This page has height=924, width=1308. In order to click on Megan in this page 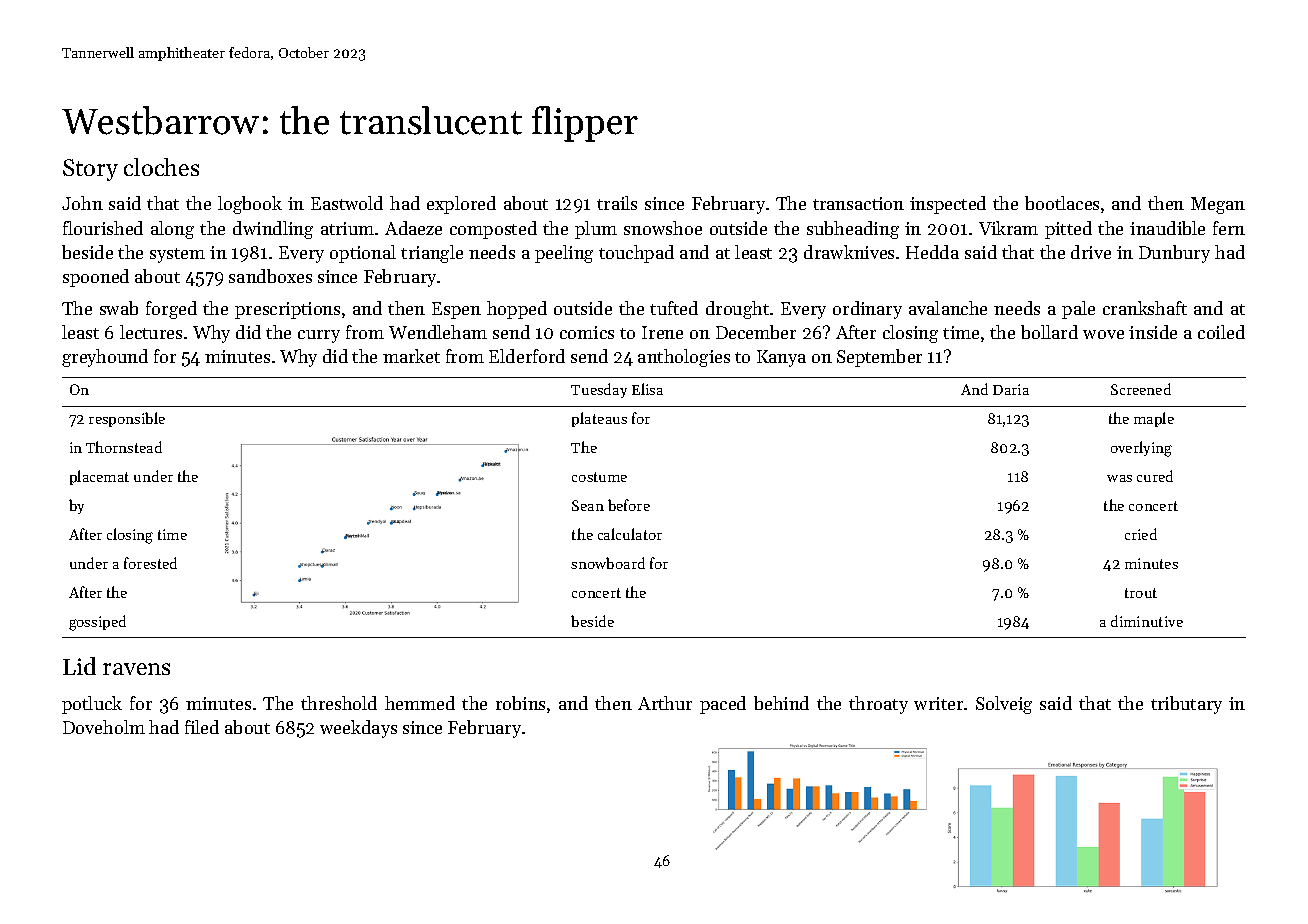, I will do `click(1218, 205)`.
